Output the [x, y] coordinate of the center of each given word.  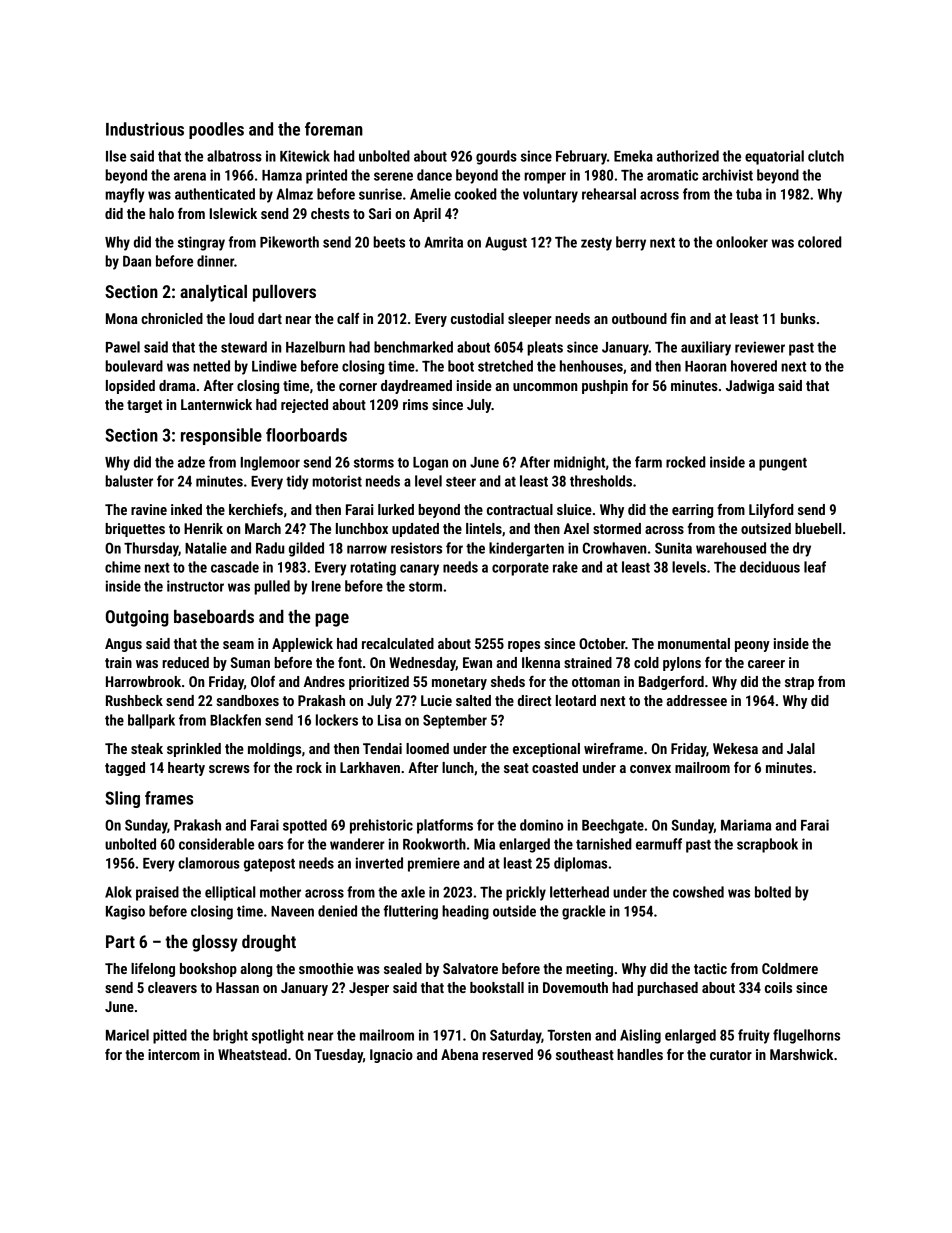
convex [650, 769]
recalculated [398, 643]
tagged [125, 769]
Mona [121, 318]
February [581, 157]
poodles [216, 130]
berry [631, 243]
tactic [710, 968]
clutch [826, 156]
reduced [185, 662]
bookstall [497, 987]
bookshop [208, 970]
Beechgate [613, 826]
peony [752, 646]
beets [389, 242]
